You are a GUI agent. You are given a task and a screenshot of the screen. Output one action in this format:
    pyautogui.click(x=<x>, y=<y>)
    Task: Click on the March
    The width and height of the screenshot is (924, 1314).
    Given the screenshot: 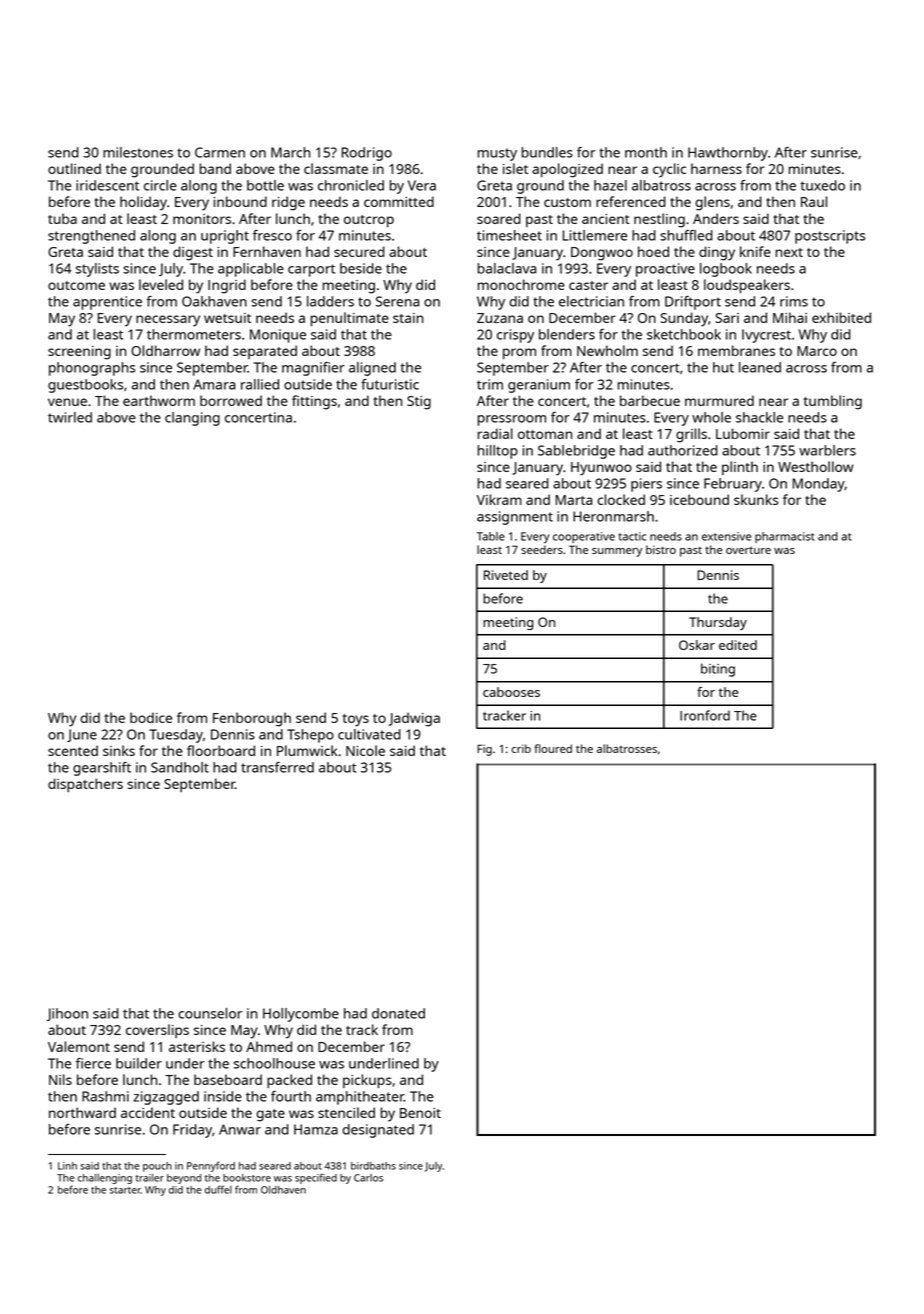 What is the action you would take?
    pyautogui.click(x=290, y=152)
